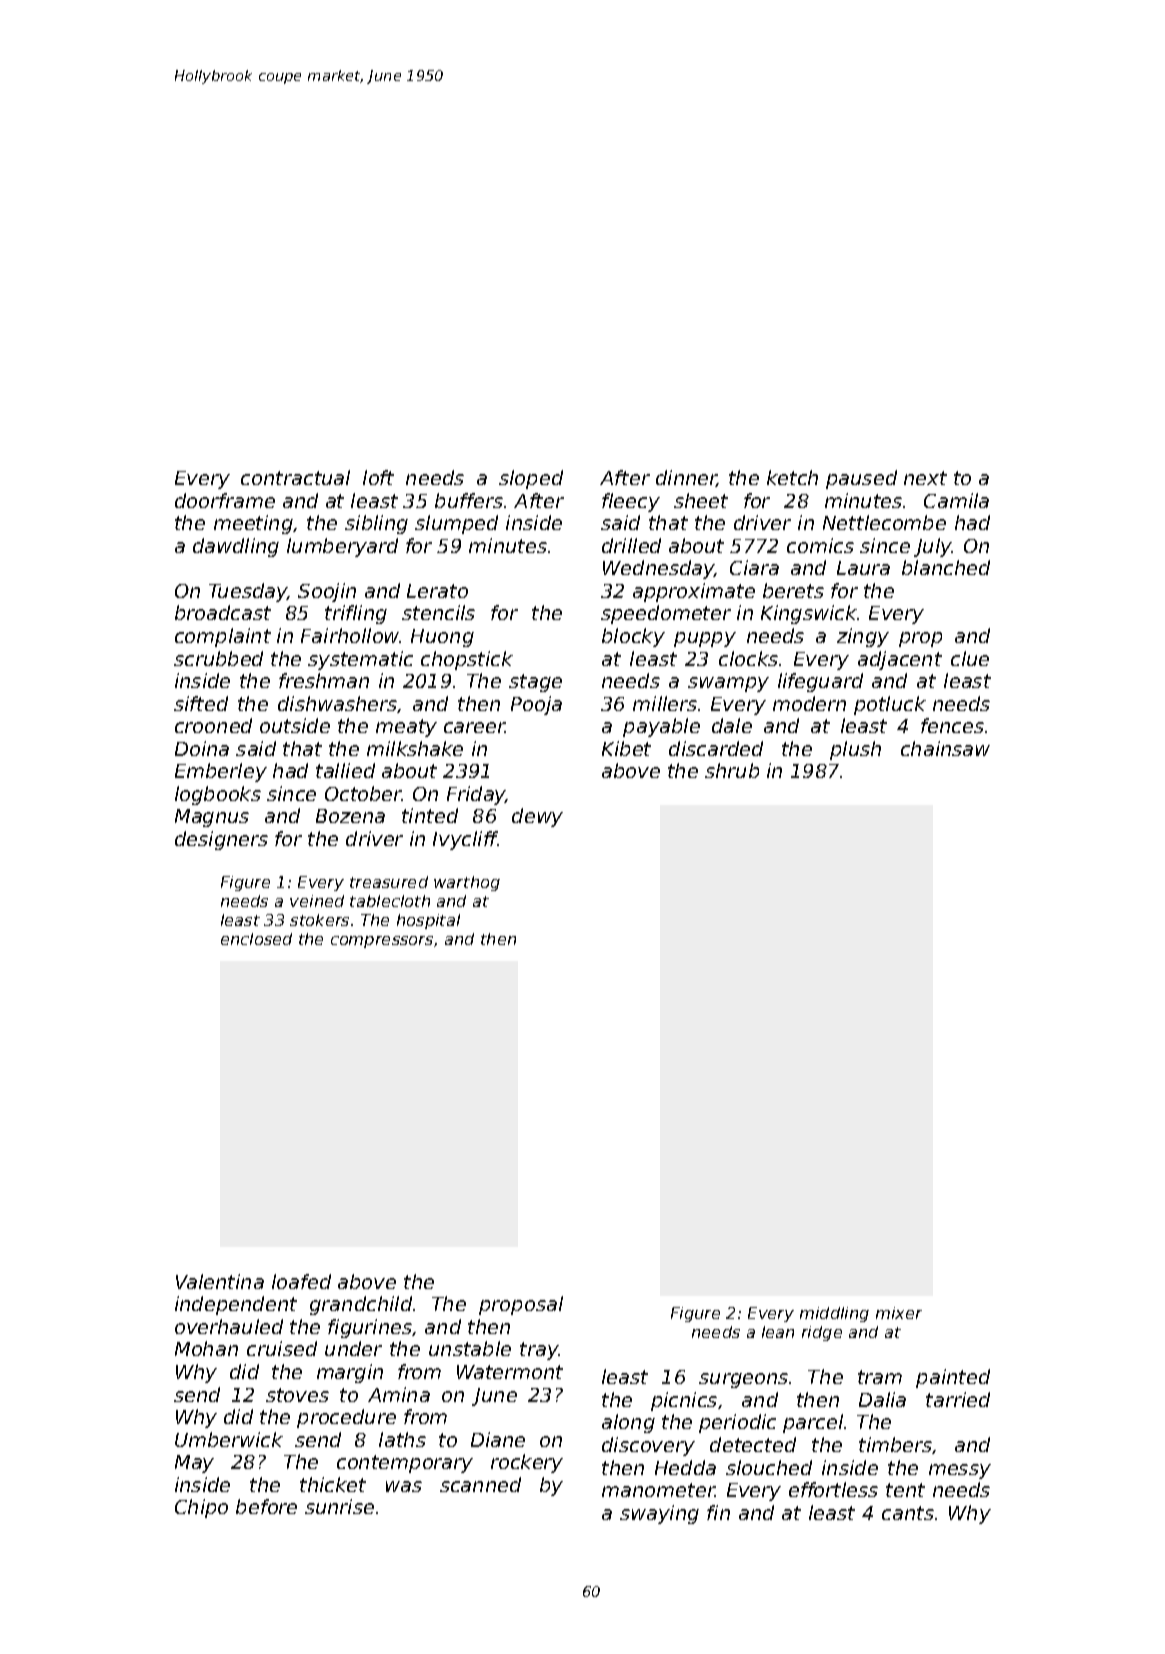 The image size is (1165, 1654). I want to click on meaty, so click(406, 728).
